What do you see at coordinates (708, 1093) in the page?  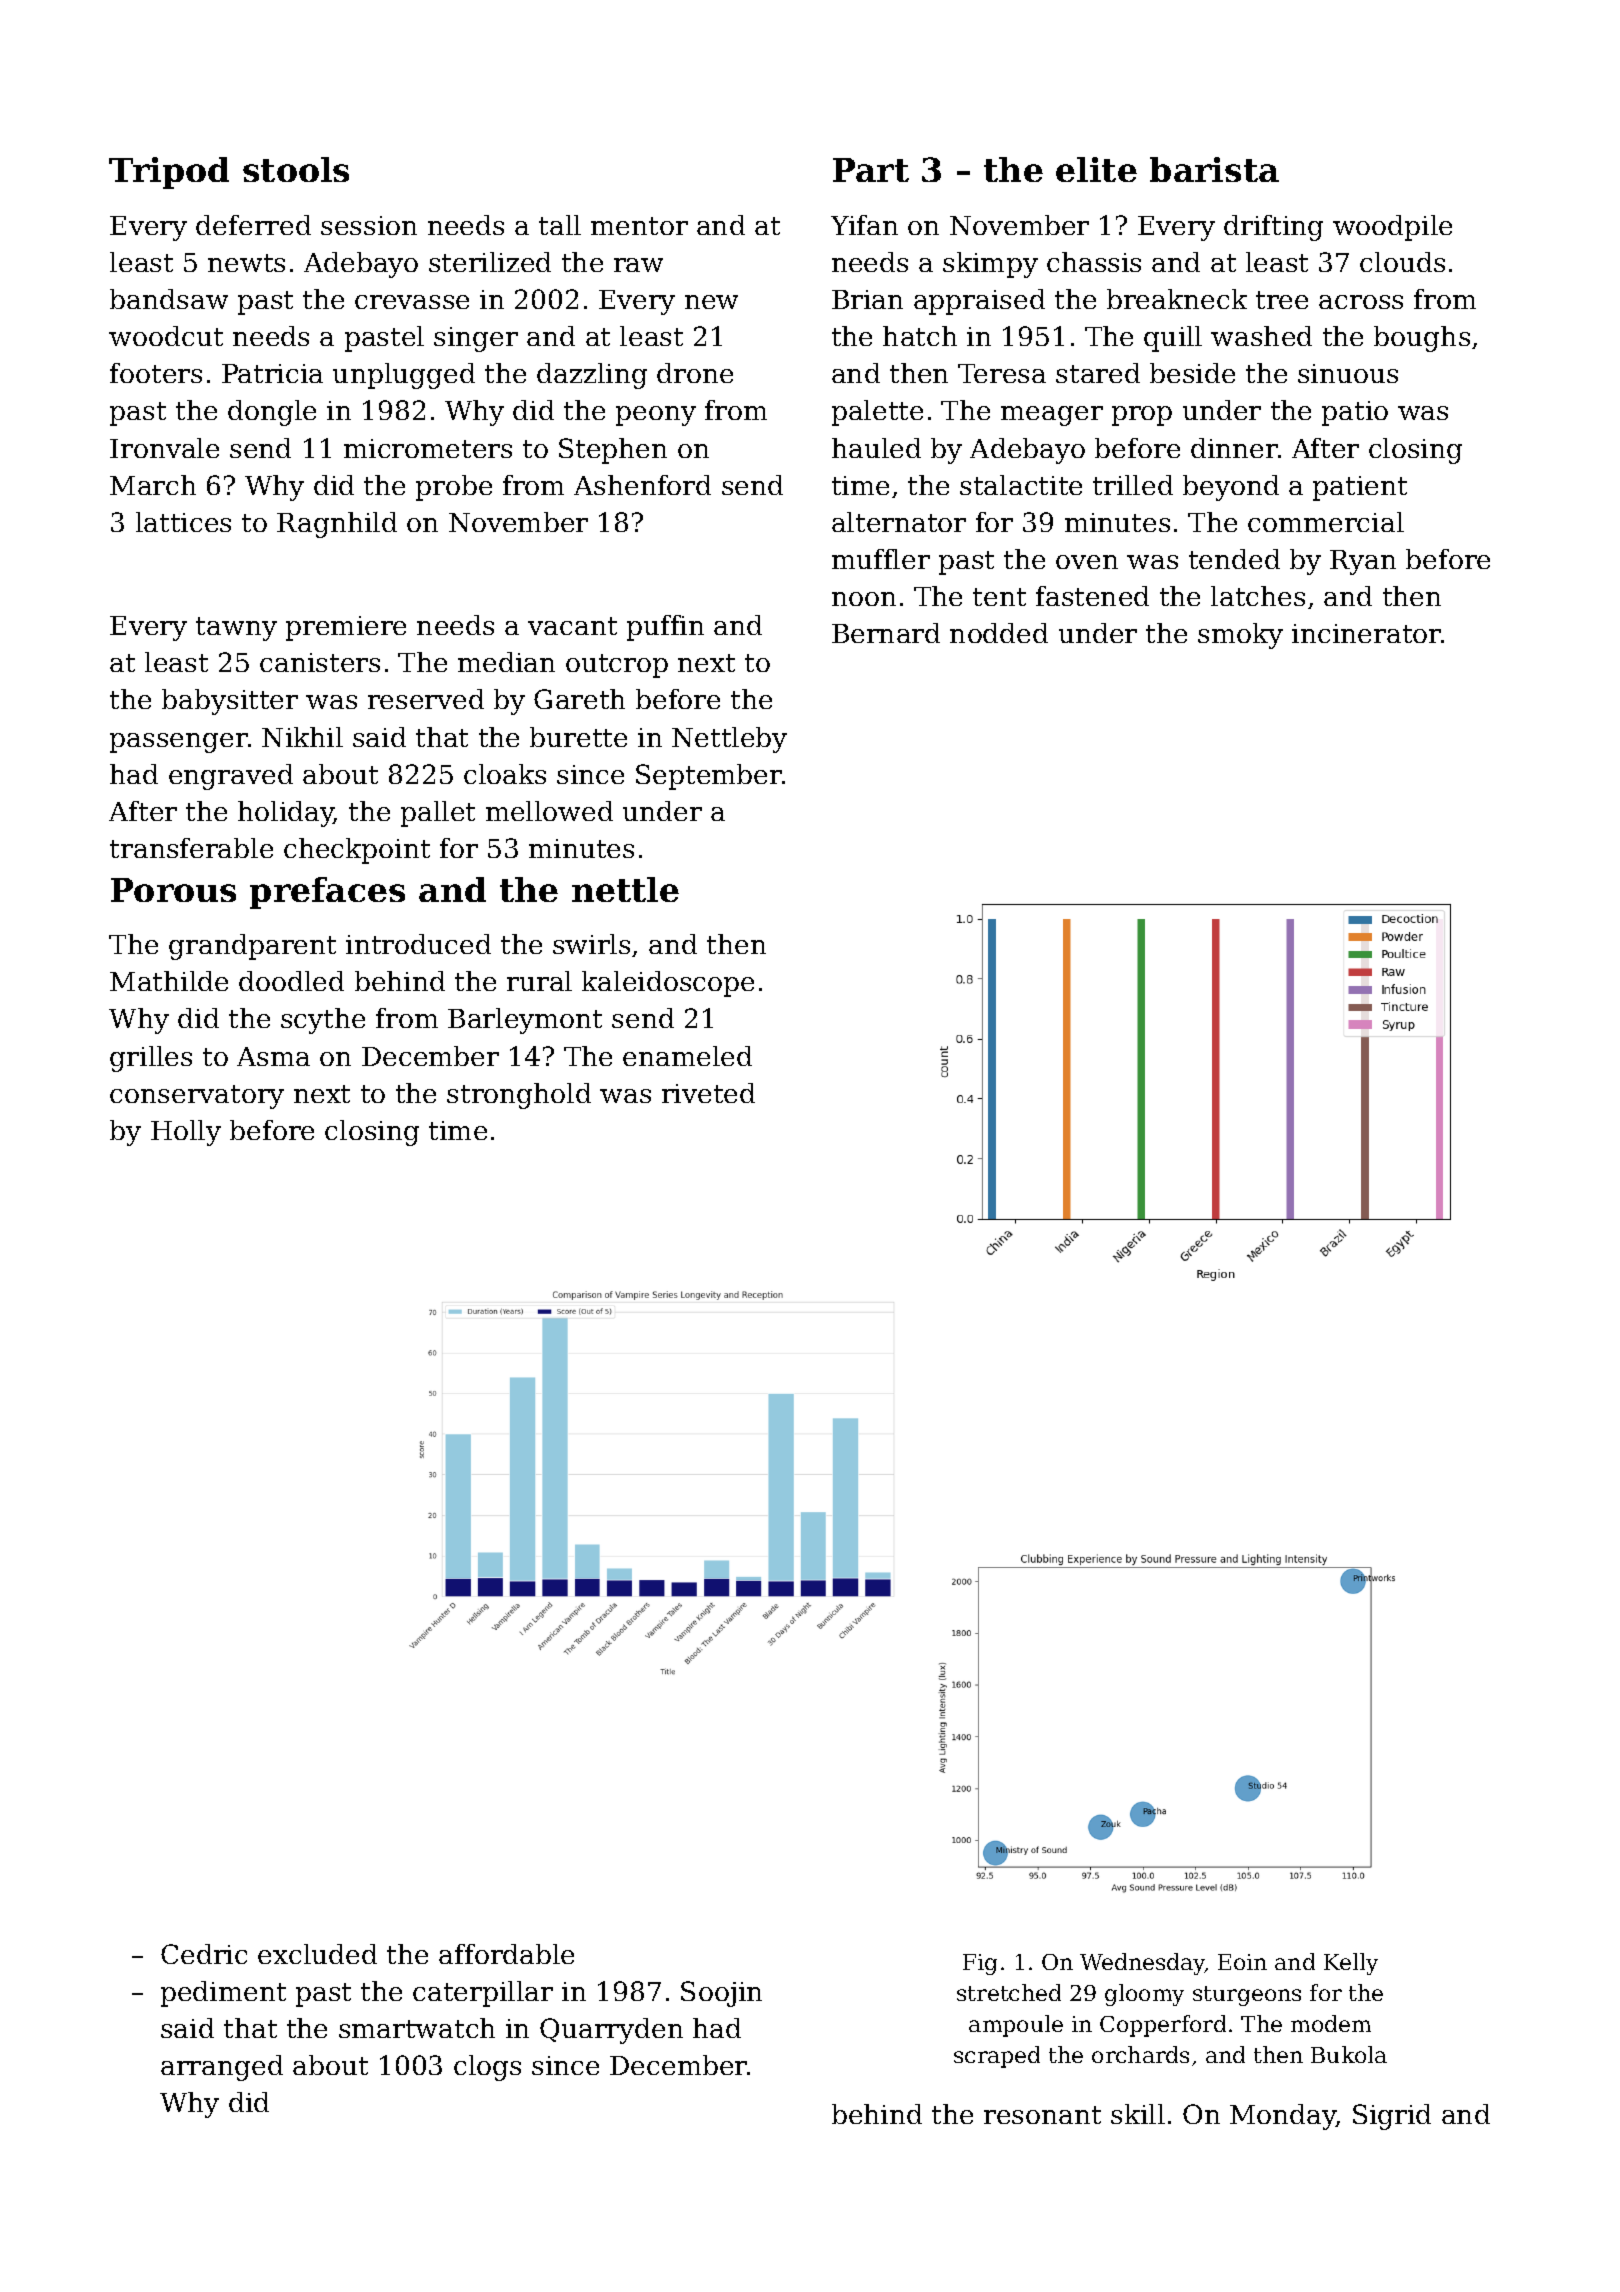 I see `riveted` at bounding box center [708, 1093].
